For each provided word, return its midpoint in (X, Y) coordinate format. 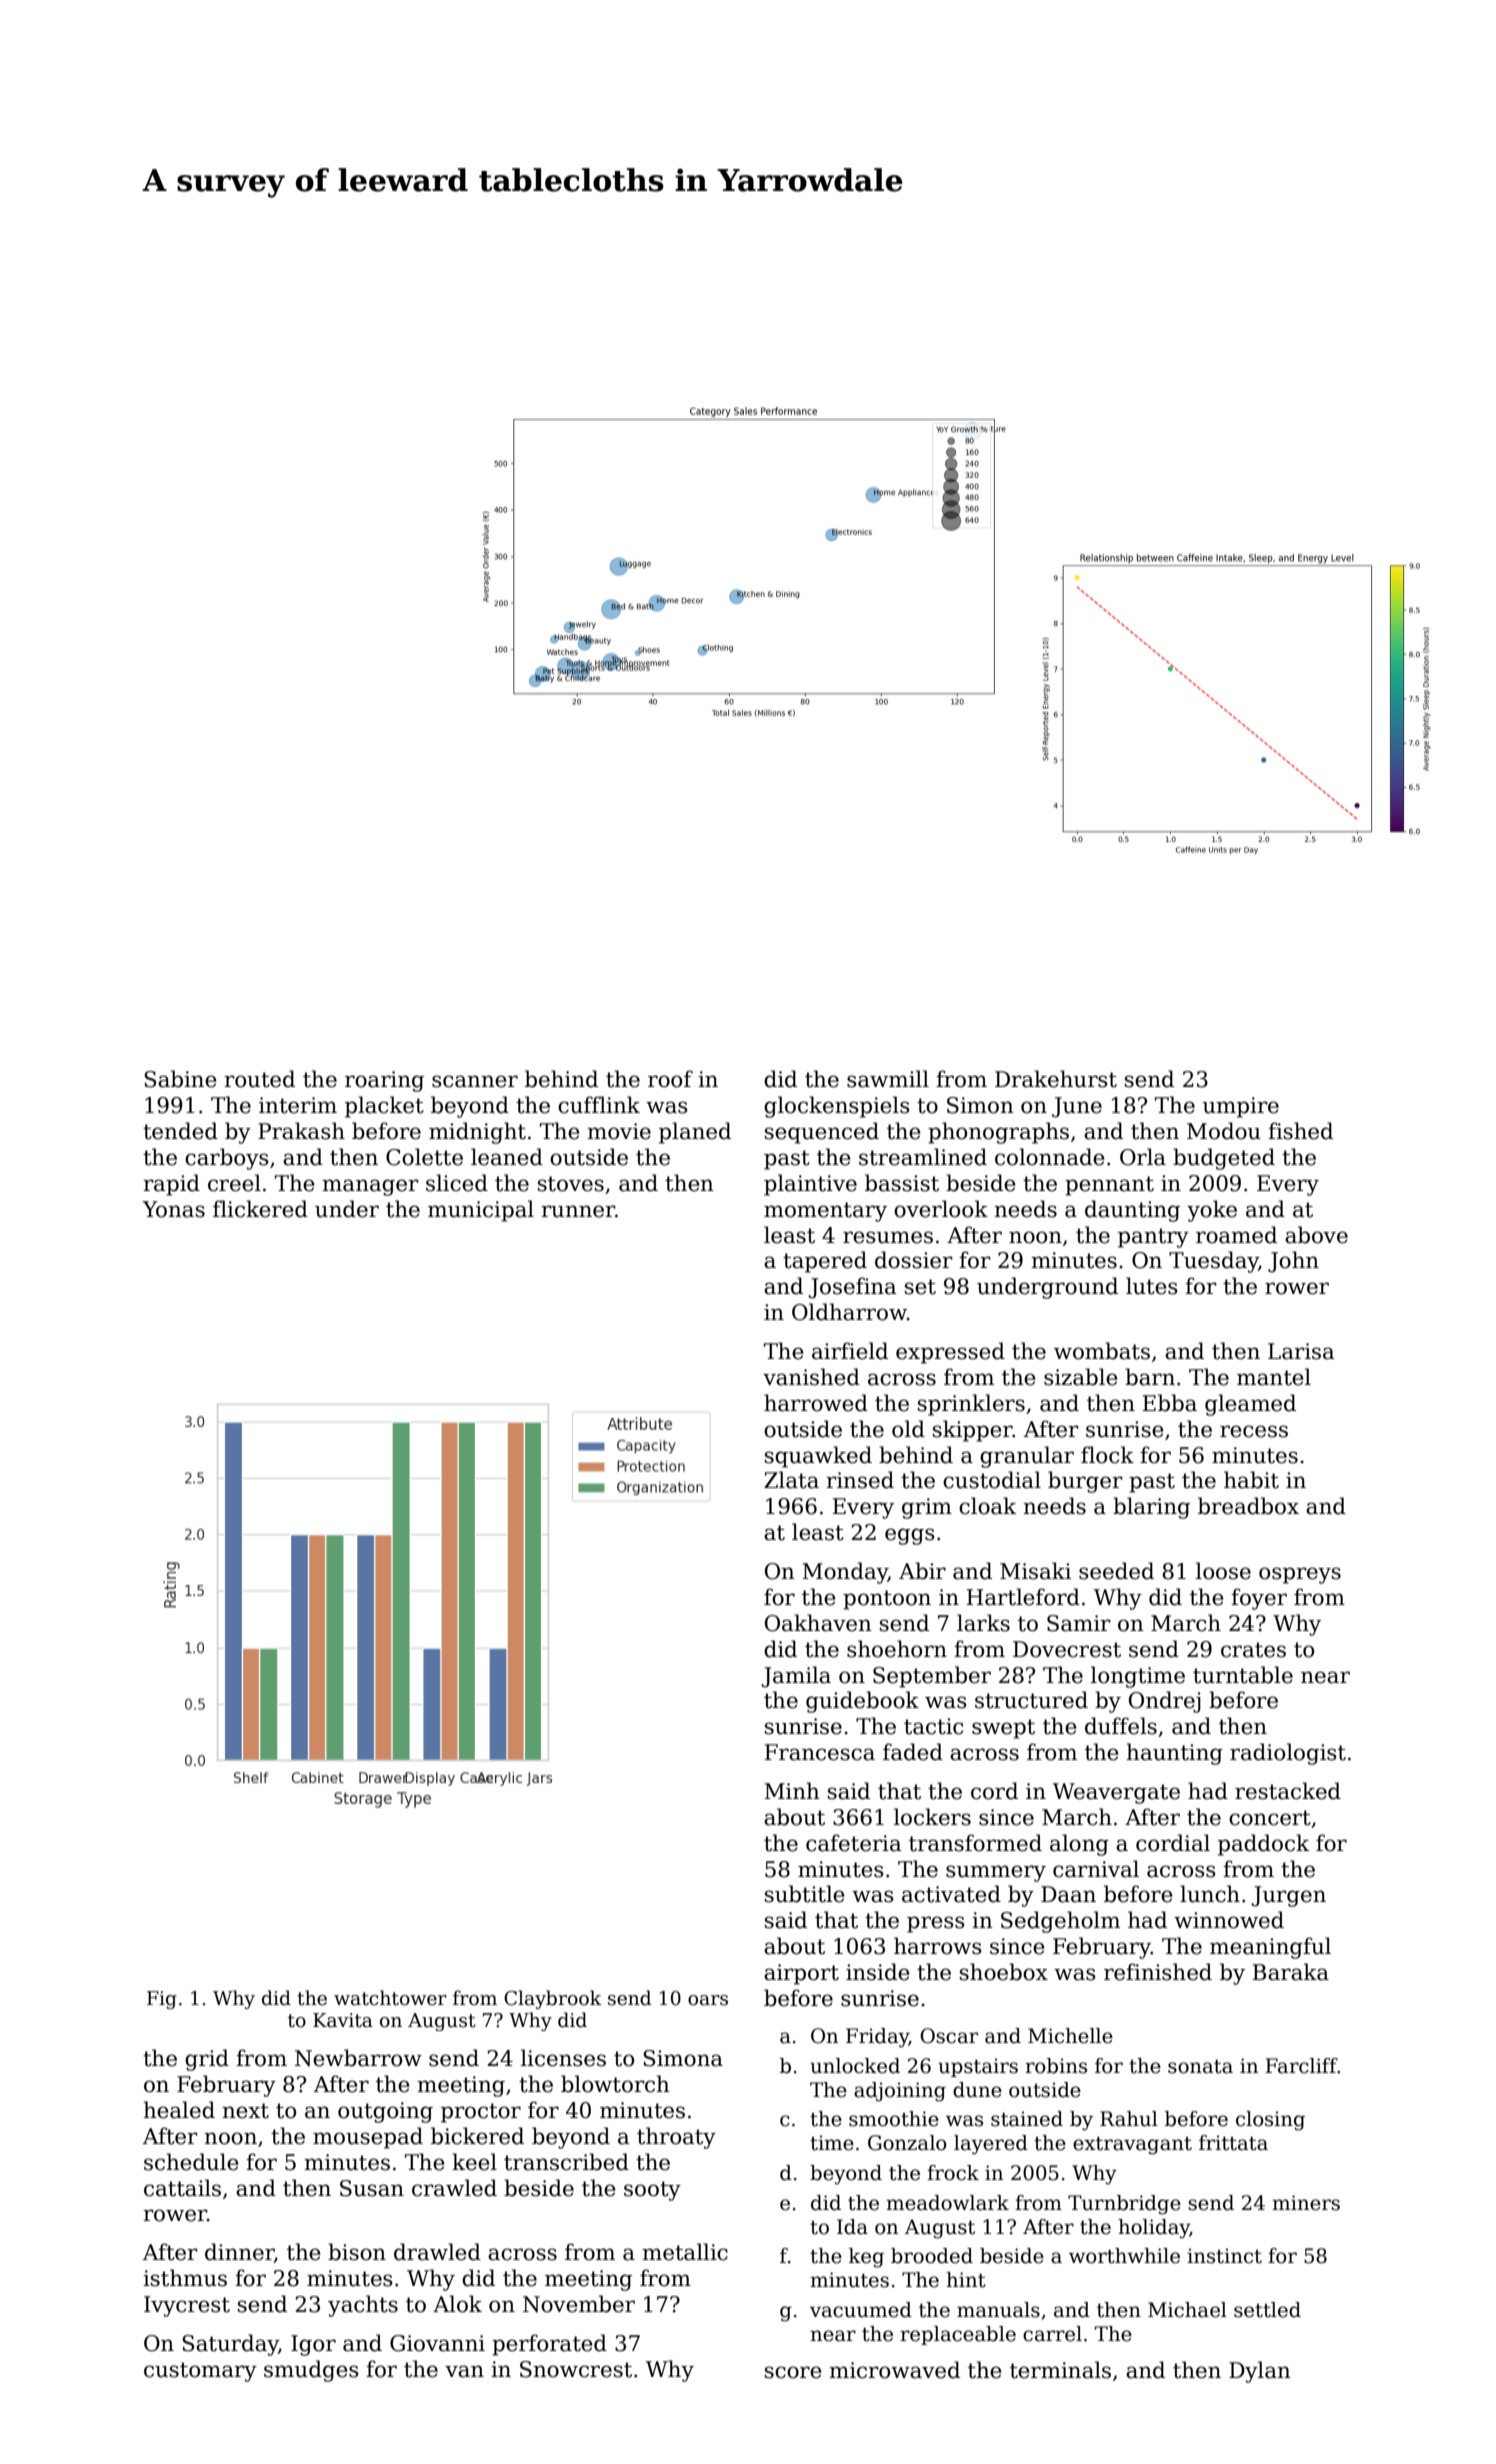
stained (1027, 2119)
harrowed (816, 1403)
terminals (1060, 2370)
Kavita (343, 2020)
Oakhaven (818, 1623)
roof (670, 1079)
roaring (384, 1081)
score (793, 2372)
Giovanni (437, 2343)
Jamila (796, 1677)
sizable (1081, 1377)
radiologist (1288, 1754)
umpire (1241, 1107)
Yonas (174, 1209)
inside (878, 1972)
